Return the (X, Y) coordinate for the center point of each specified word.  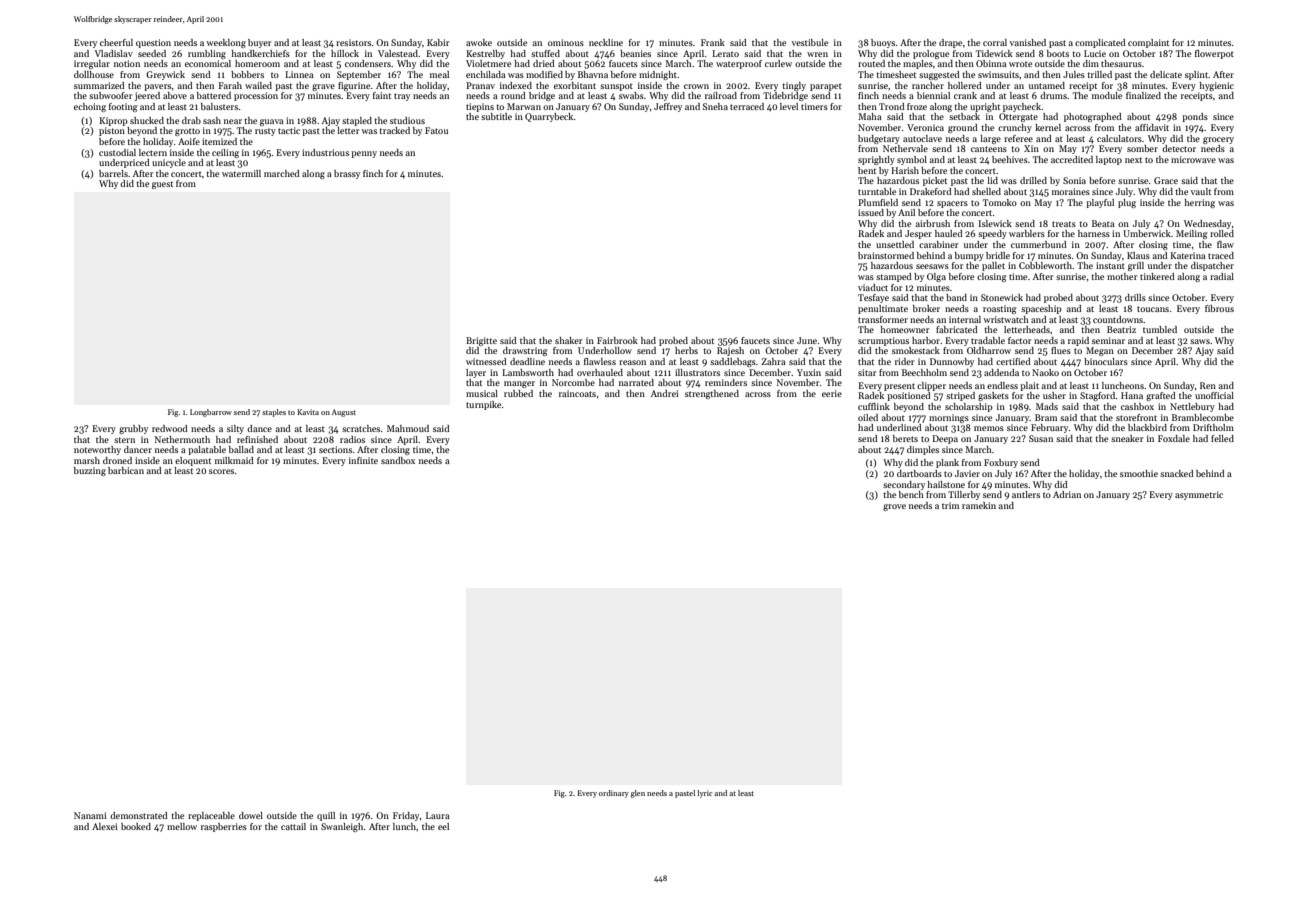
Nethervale (905, 148)
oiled (868, 417)
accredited (1072, 159)
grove (894, 507)
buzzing (90, 471)
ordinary (614, 794)
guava (272, 122)
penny (364, 154)
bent (867, 170)
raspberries (224, 827)
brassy (347, 174)
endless (1002, 385)
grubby (133, 429)
